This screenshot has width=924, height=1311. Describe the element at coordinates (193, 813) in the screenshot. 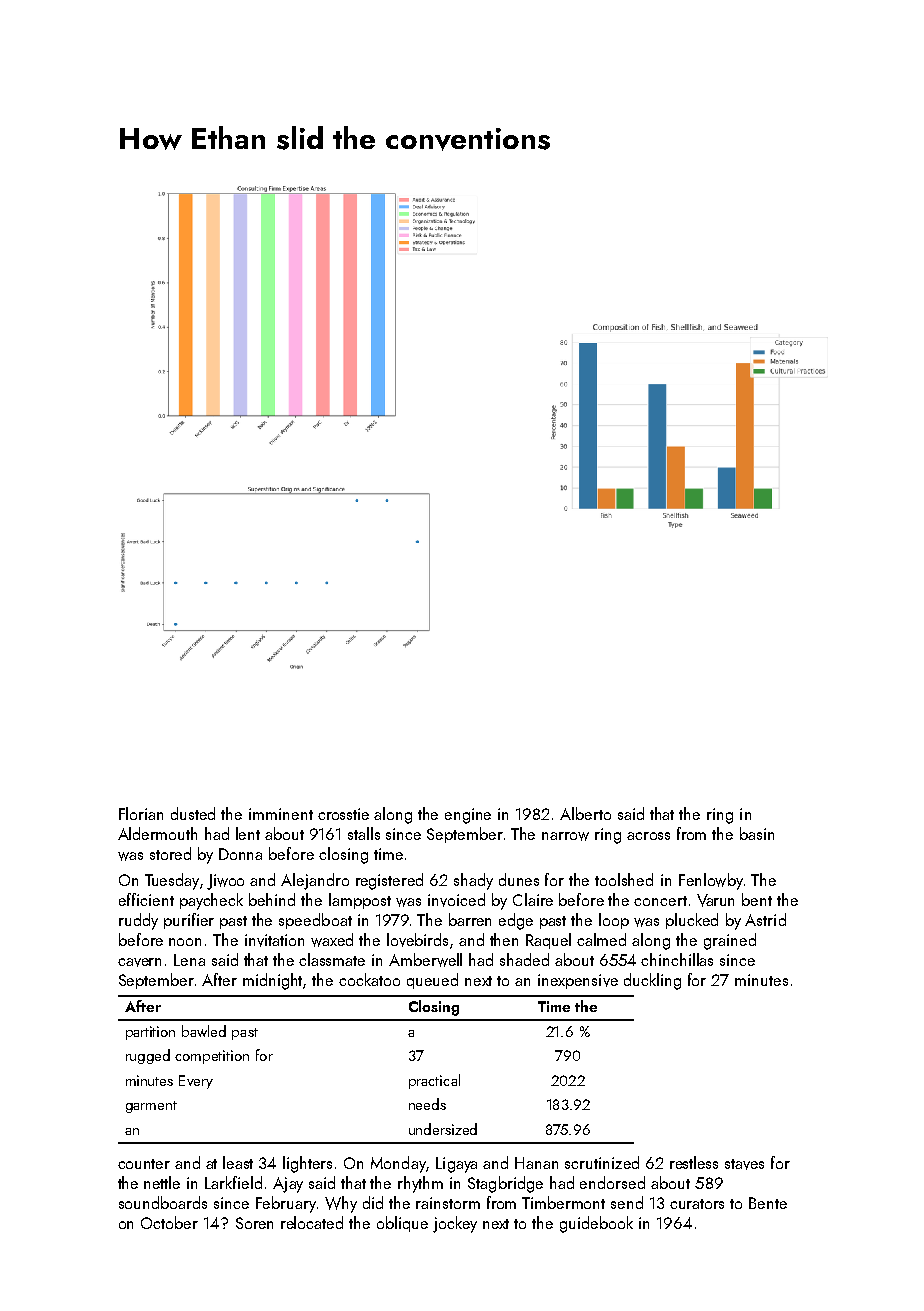

I see `dusted` at that location.
